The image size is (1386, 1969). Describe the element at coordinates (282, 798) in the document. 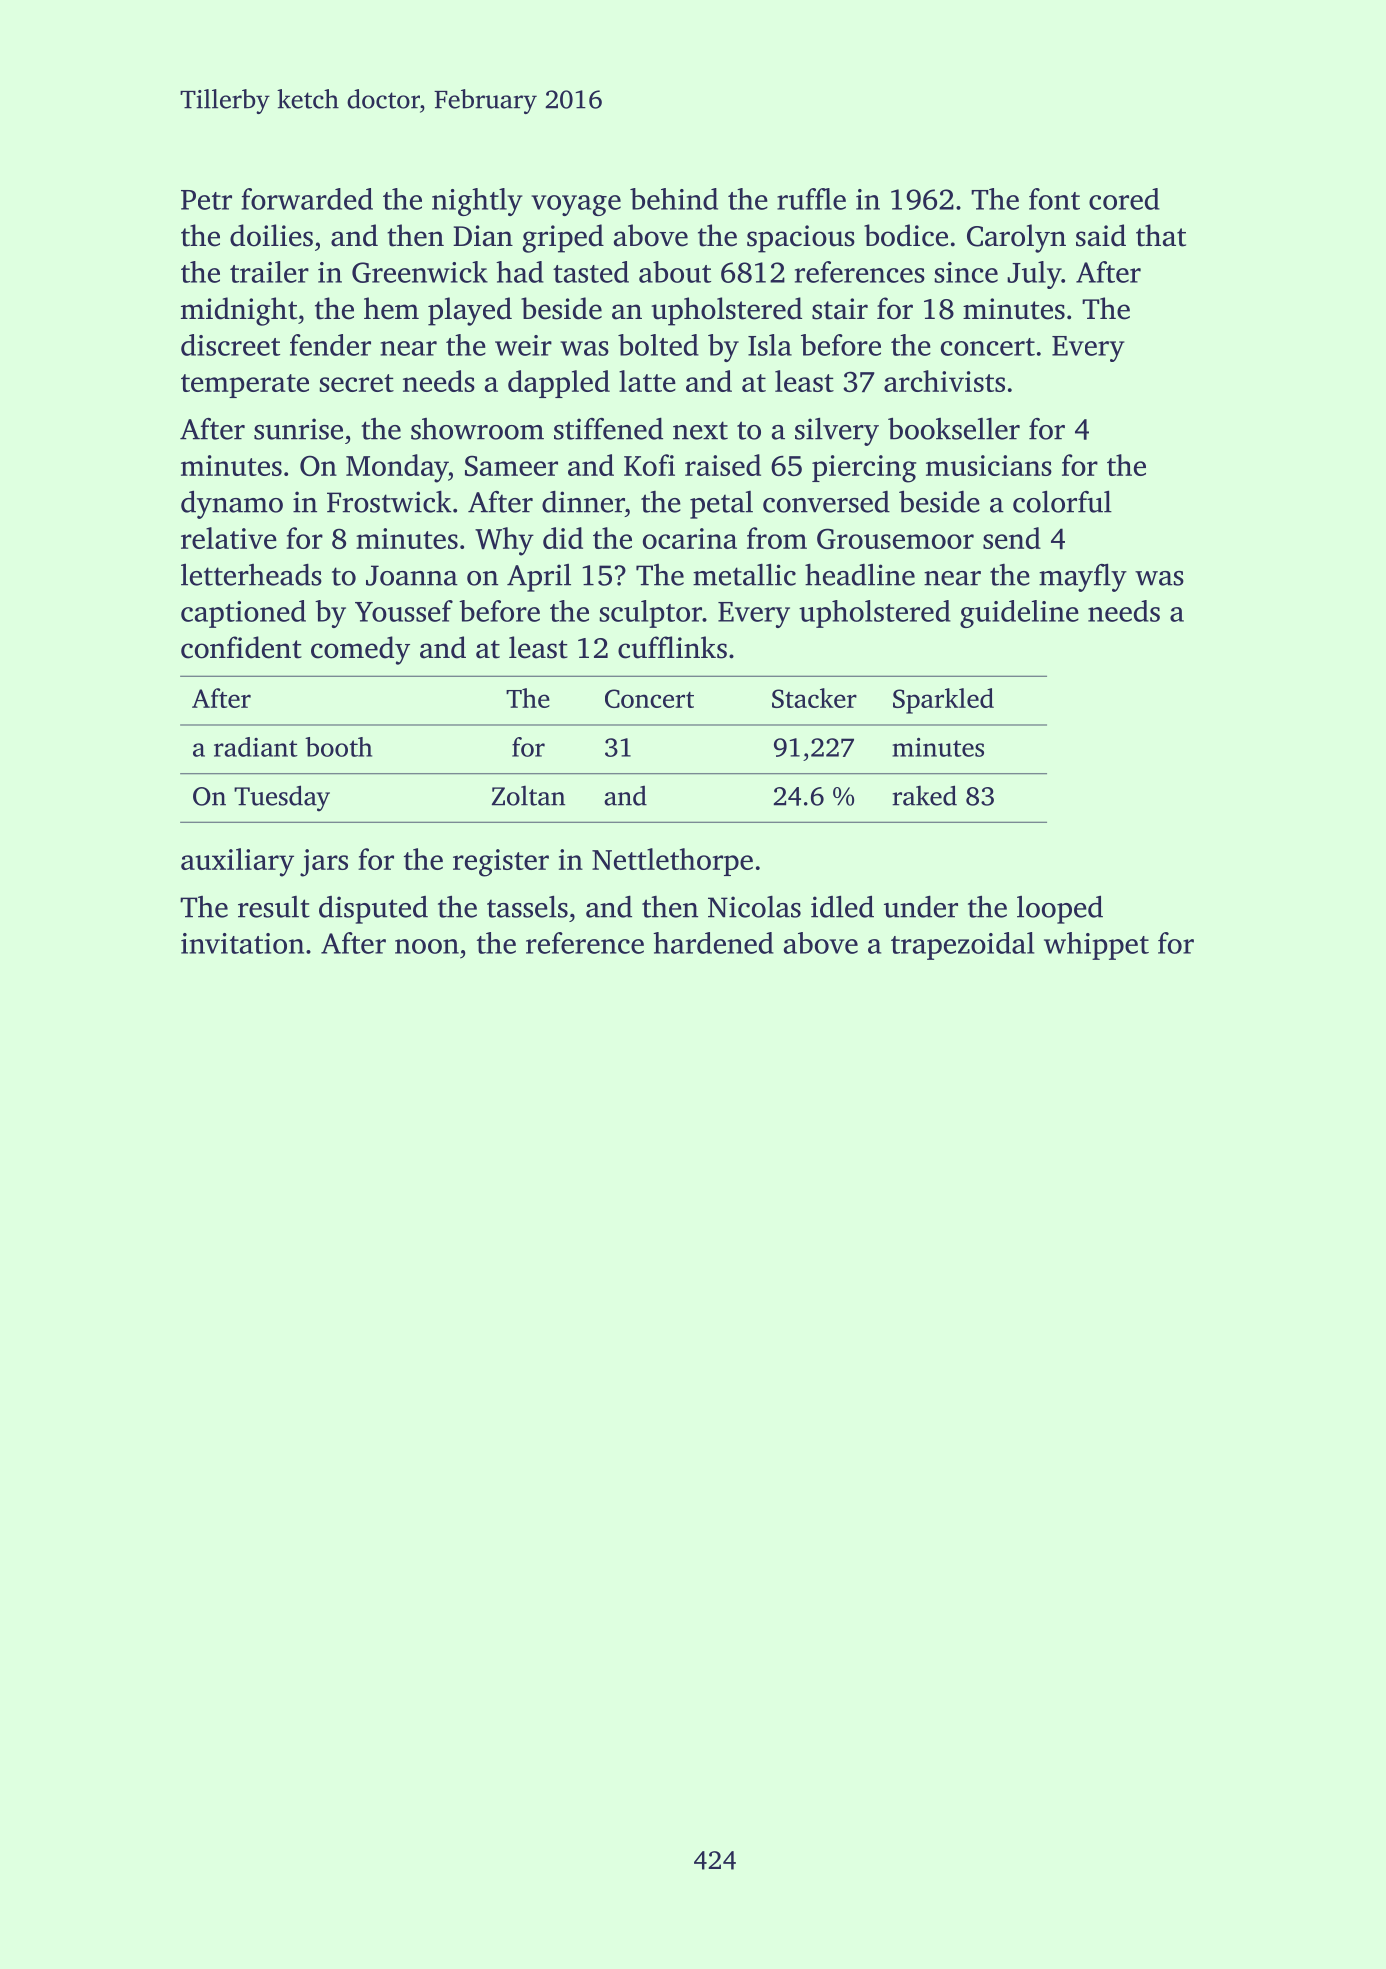

I see `Tuesday` at that location.
